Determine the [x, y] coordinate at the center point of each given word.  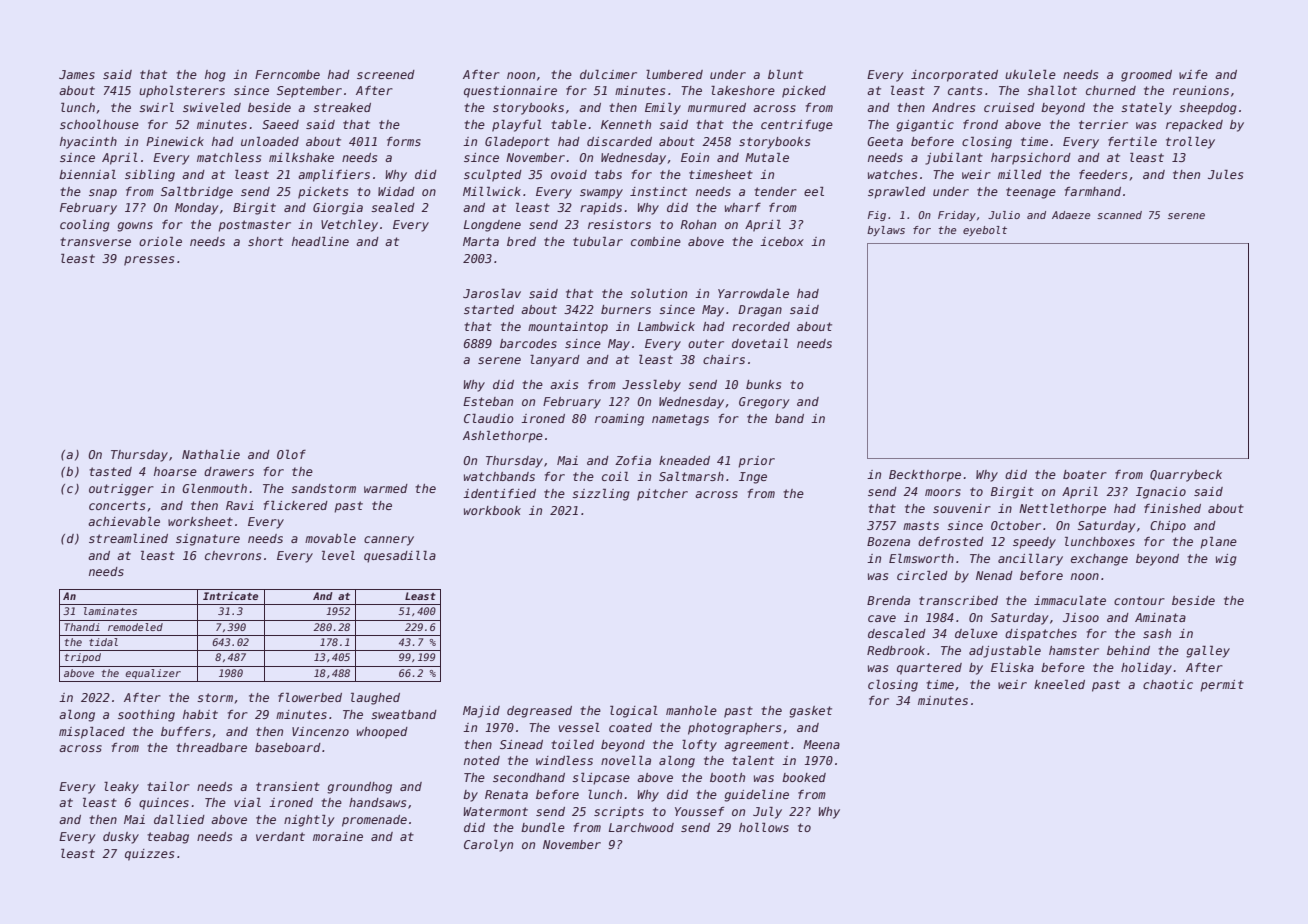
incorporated [954, 76]
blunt [785, 74]
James [77, 74]
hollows [764, 827]
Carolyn [488, 846]
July [767, 813]
